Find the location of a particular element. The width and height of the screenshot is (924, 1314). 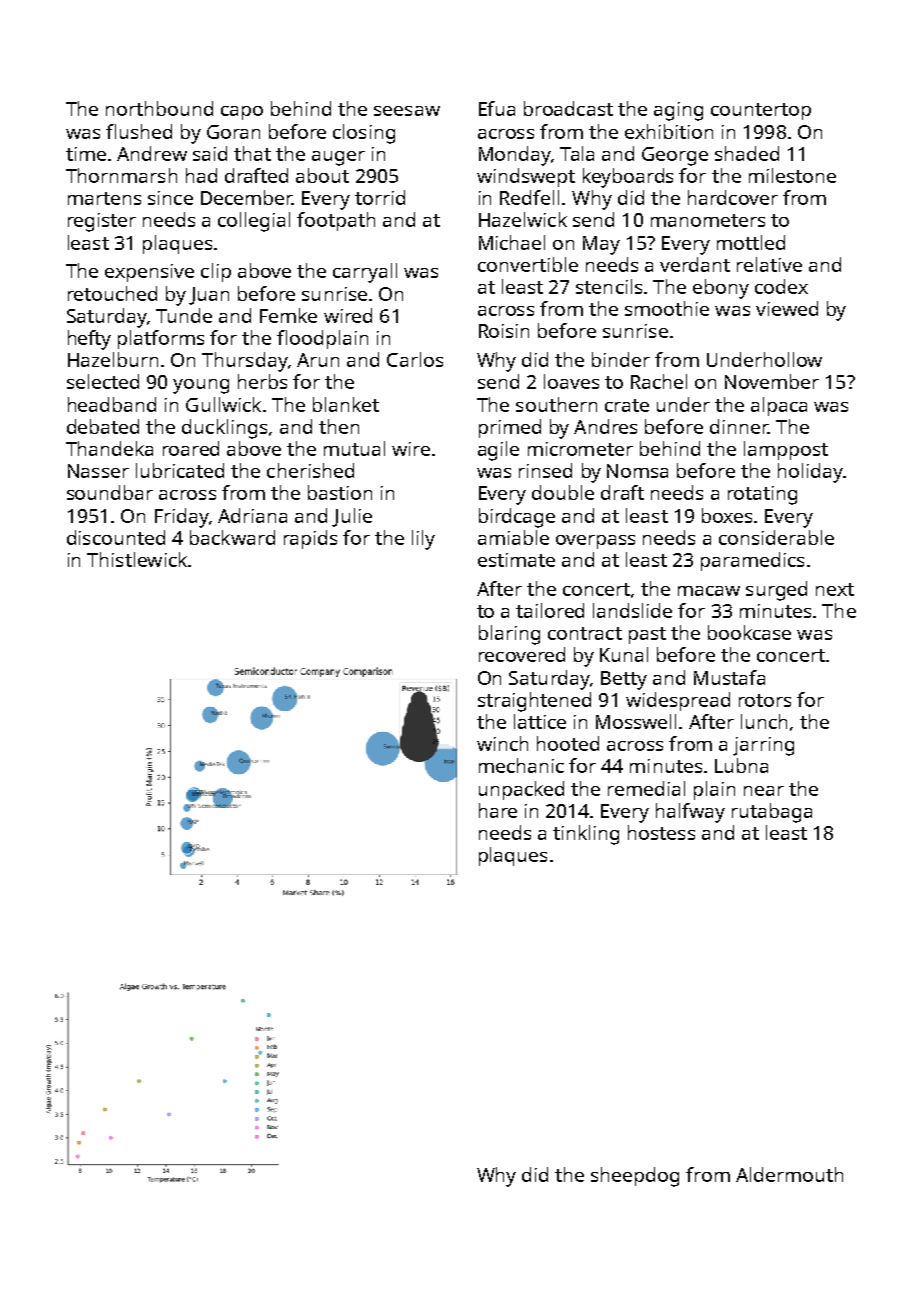

hostess is located at coordinates (661, 832).
